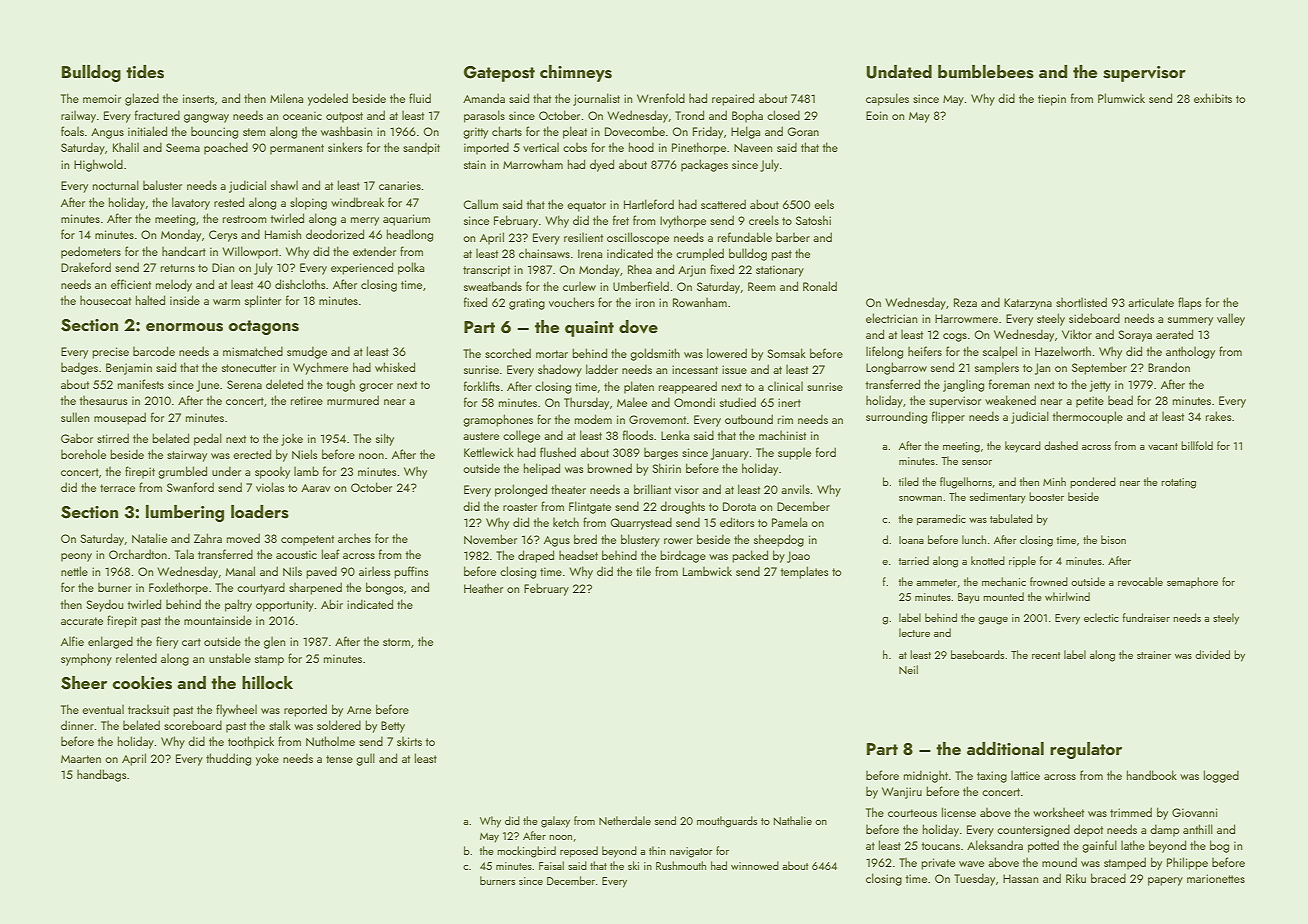  Describe the element at coordinates (576, 73) in the page. I see `chimneys` at that location.
